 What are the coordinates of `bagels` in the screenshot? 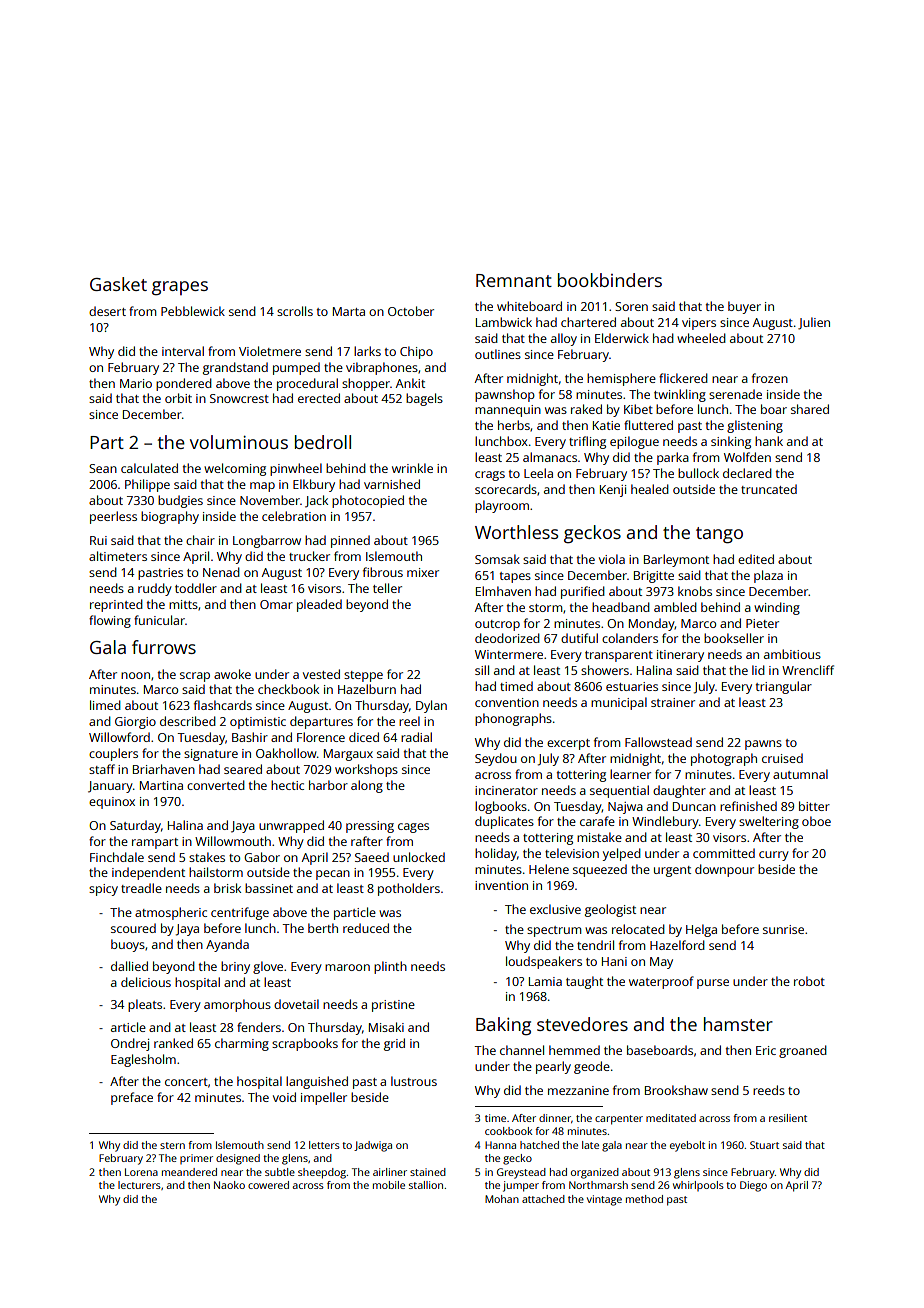 It's located at (424, 399).
